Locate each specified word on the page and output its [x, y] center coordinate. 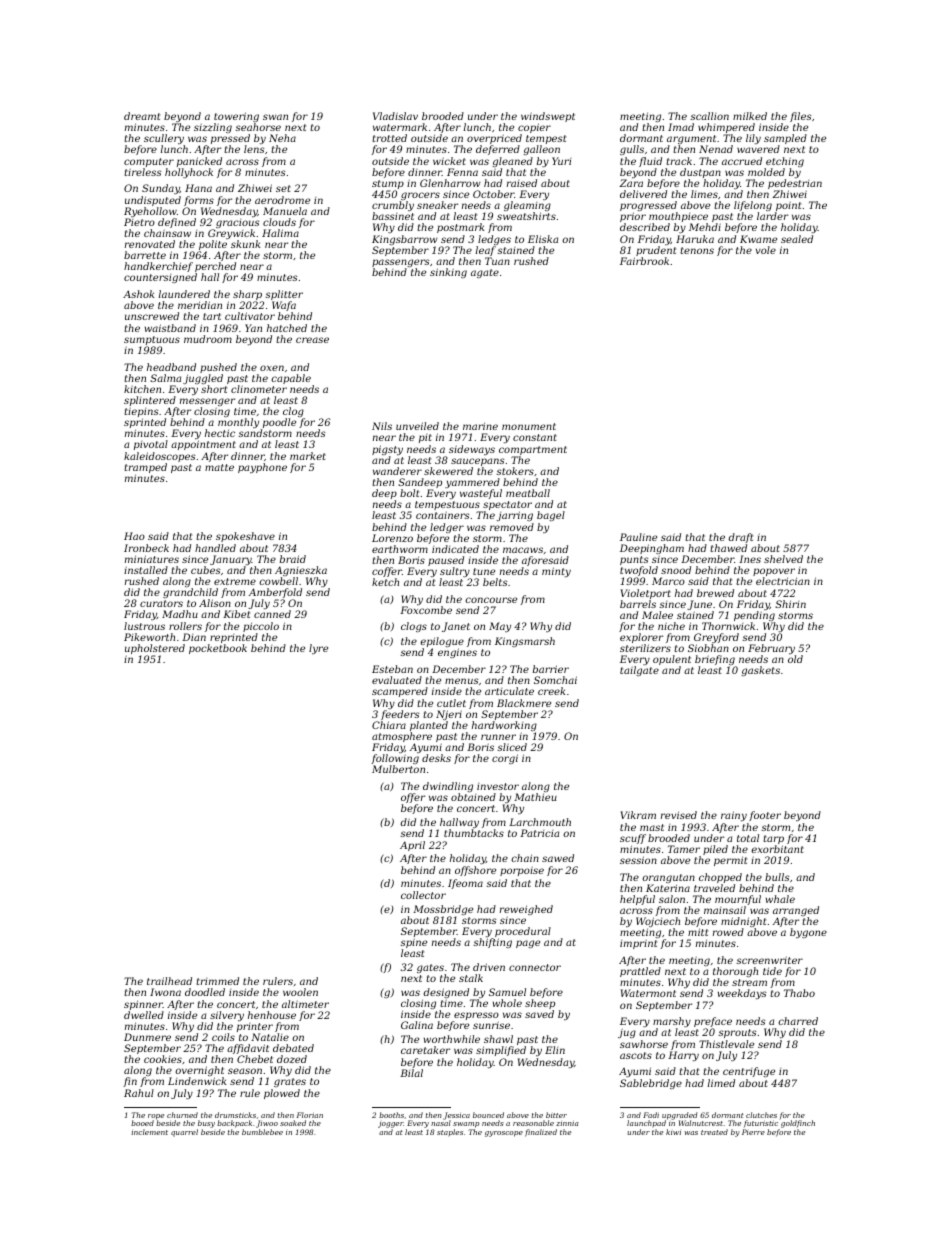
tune [484, 571]
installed [146, 570]
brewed [715, 593]
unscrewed [152, 316]
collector [423, 895]
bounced [488, 1115]
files [801, 117]
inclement [149, 1132]
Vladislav [395, 116]
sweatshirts [526, 216]
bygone [808, 933]
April [412, 846]
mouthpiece [678, 218]
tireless [143, 172]
